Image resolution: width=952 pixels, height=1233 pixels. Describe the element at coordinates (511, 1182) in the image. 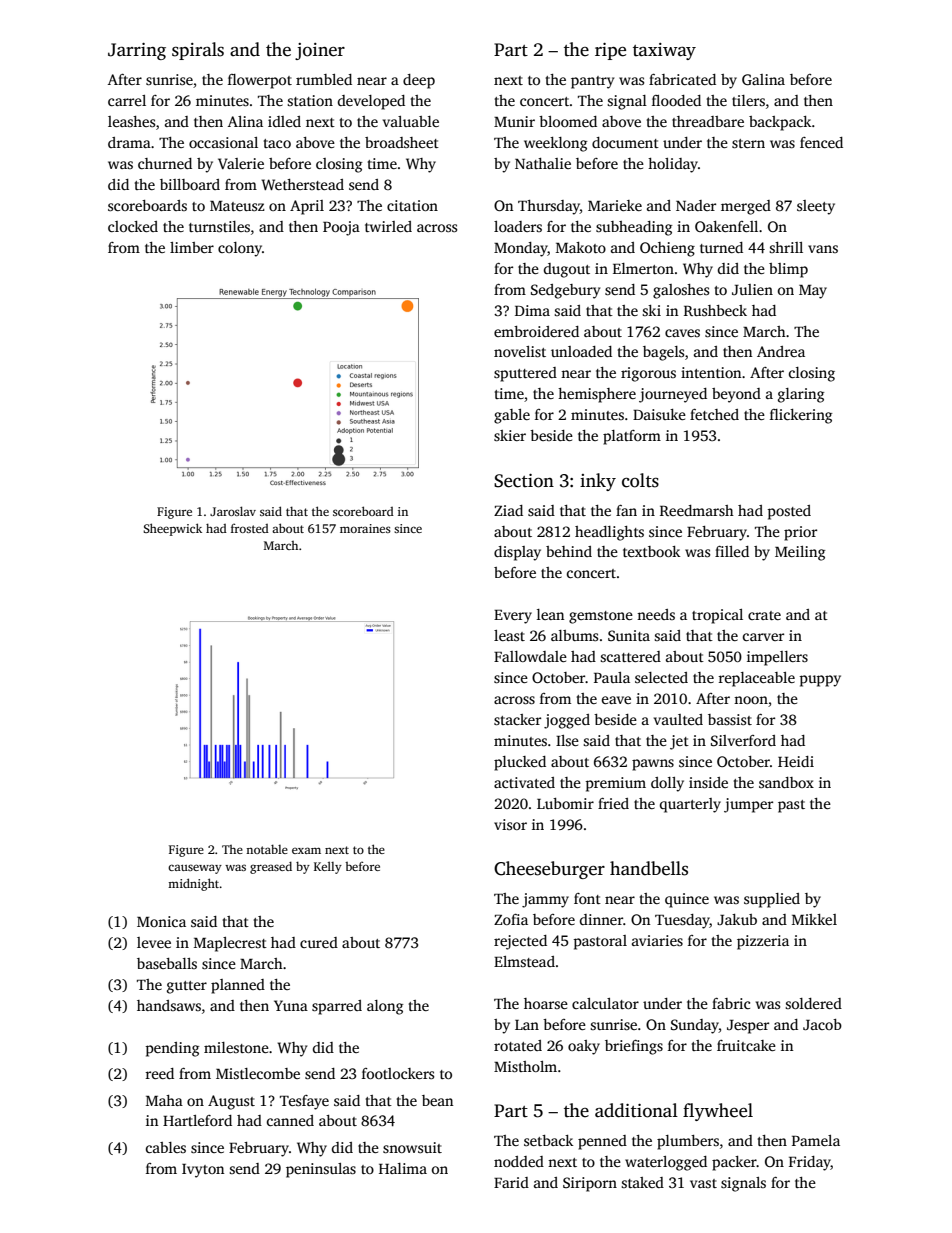

I see `Farid` at that location.
